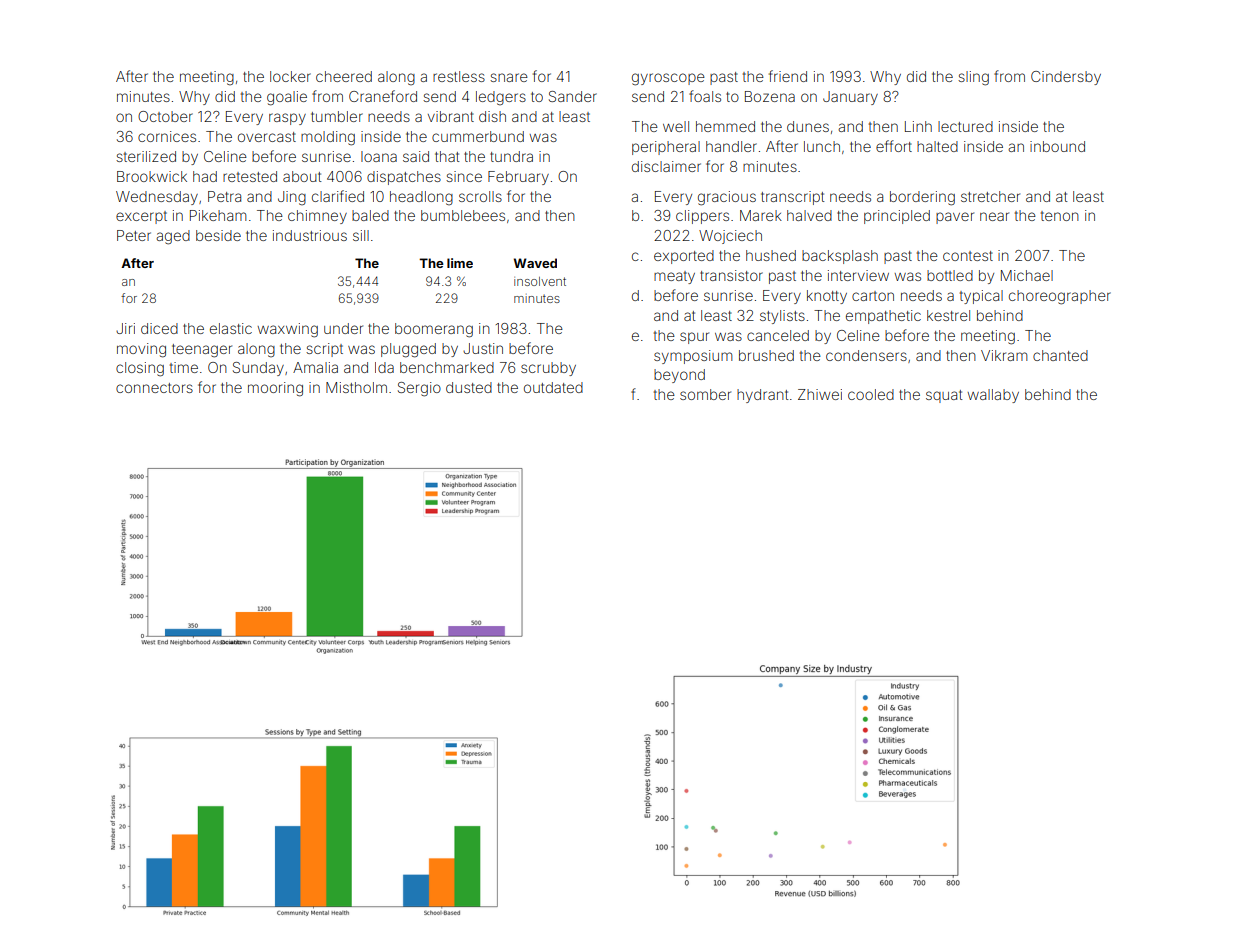 This screenshot has width=1233, height=952. Describe the element at coordinates (509, 77) in the screenshot. I see `snare` at that location.
